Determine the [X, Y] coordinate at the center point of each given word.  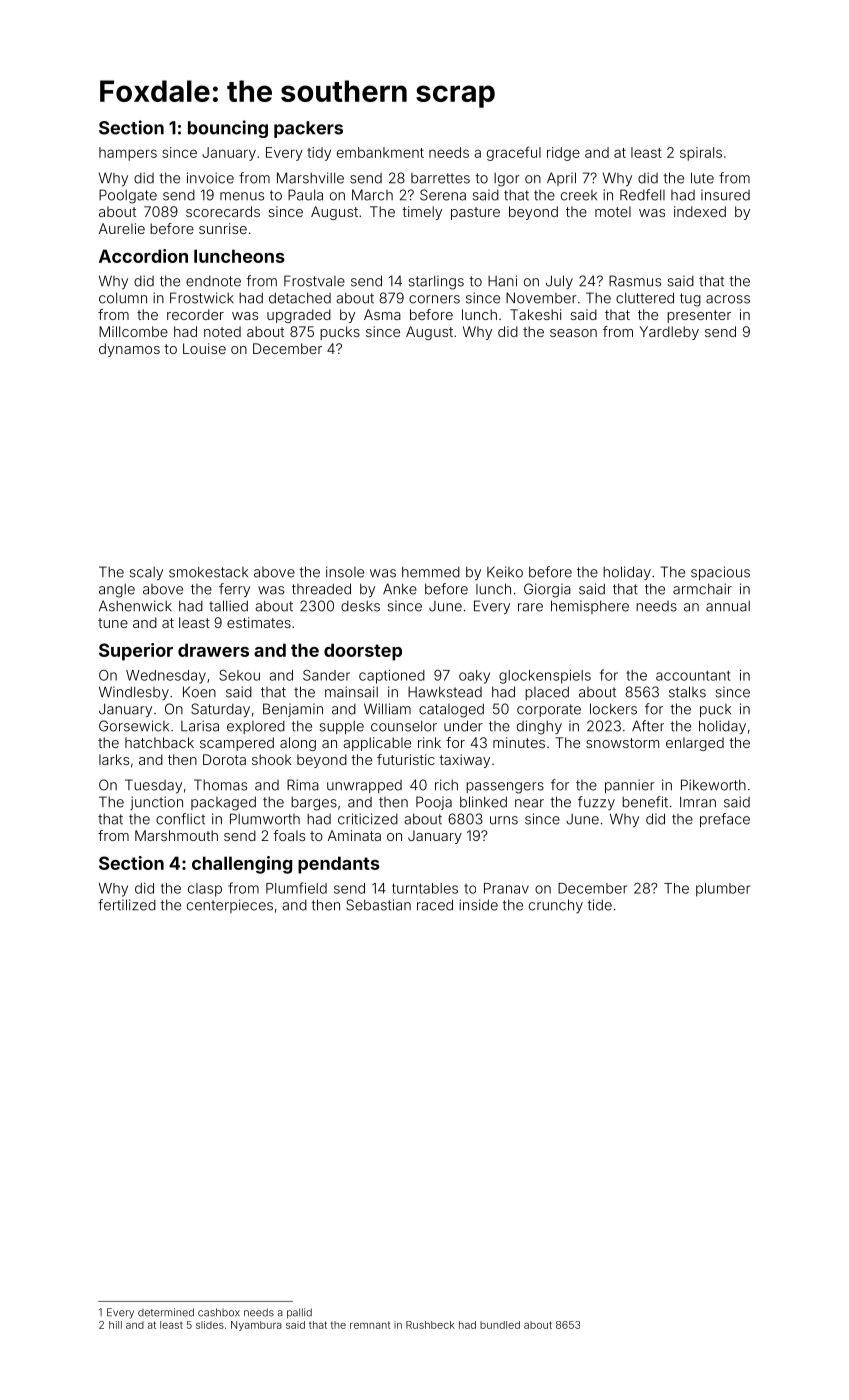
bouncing [228, 129]
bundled [500, 1325]
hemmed [431, 572]
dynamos [129, 350]
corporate [549, 710]
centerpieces [230, 906]
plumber [723, 890]
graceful [514, 153]
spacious [720, 573]
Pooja [434, 803]
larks [114, 759]
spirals [701, 154]
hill [115, 1325]
